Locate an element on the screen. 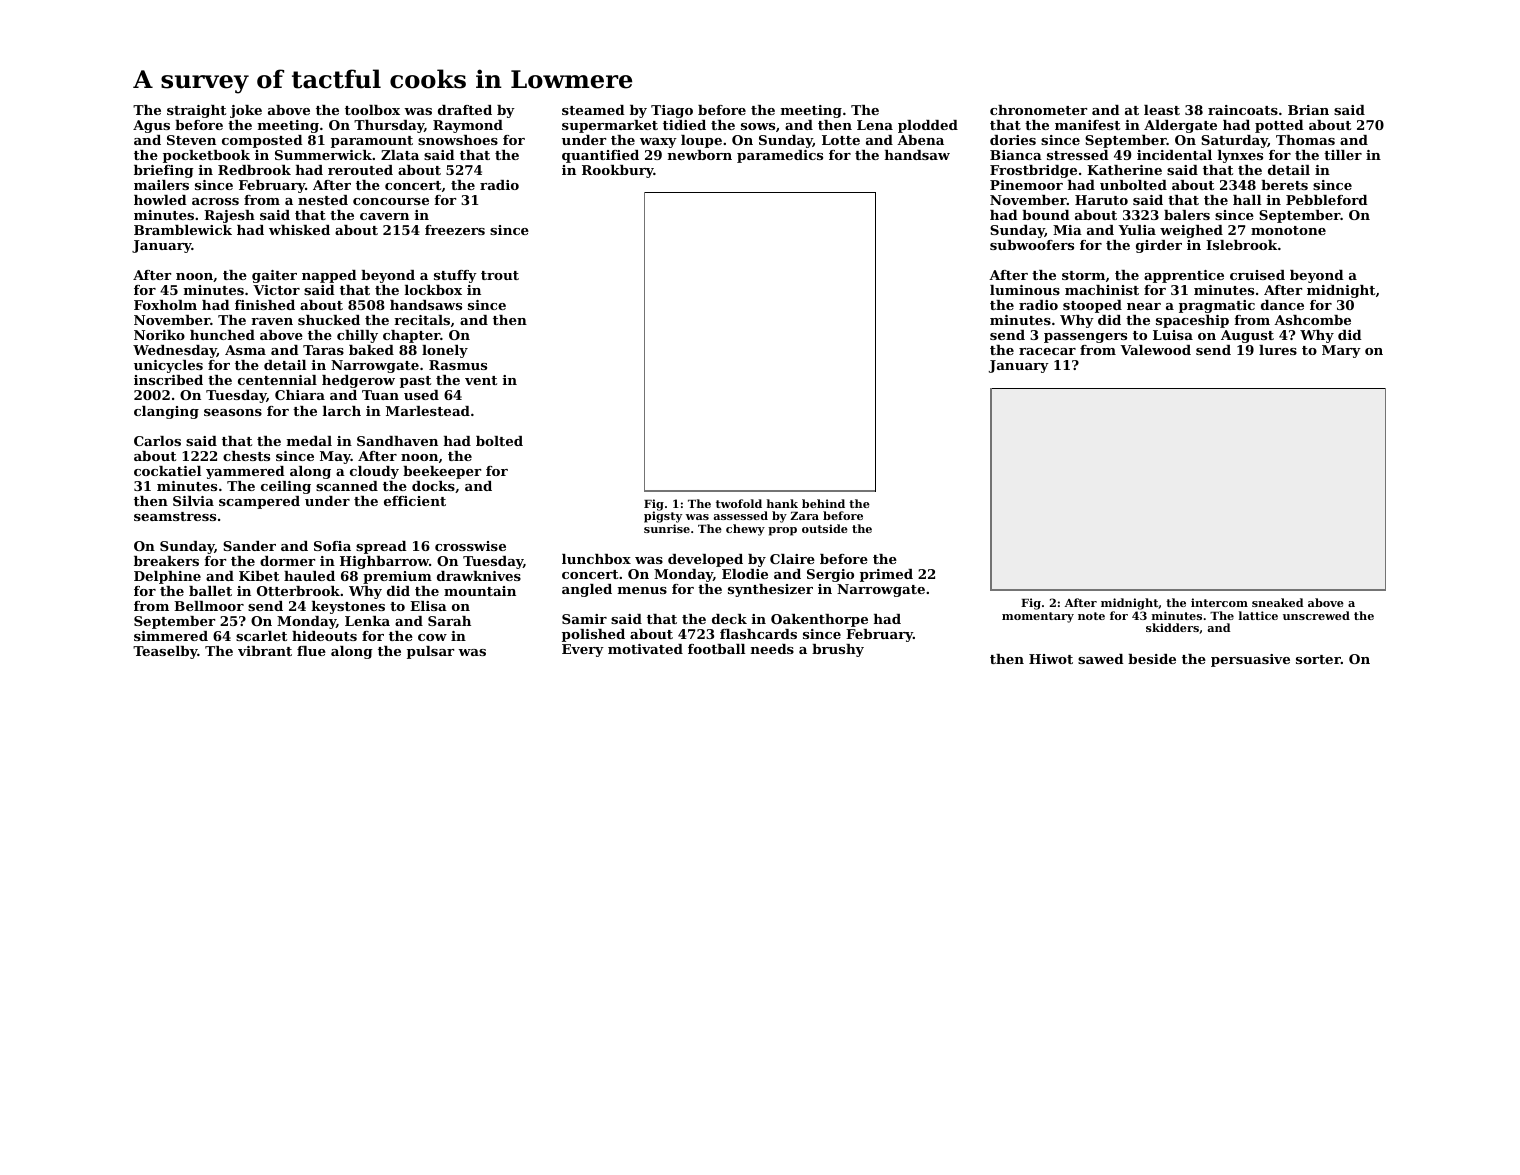 The image size is (1520, 1175). straight is located at coordinates (196, 111).
